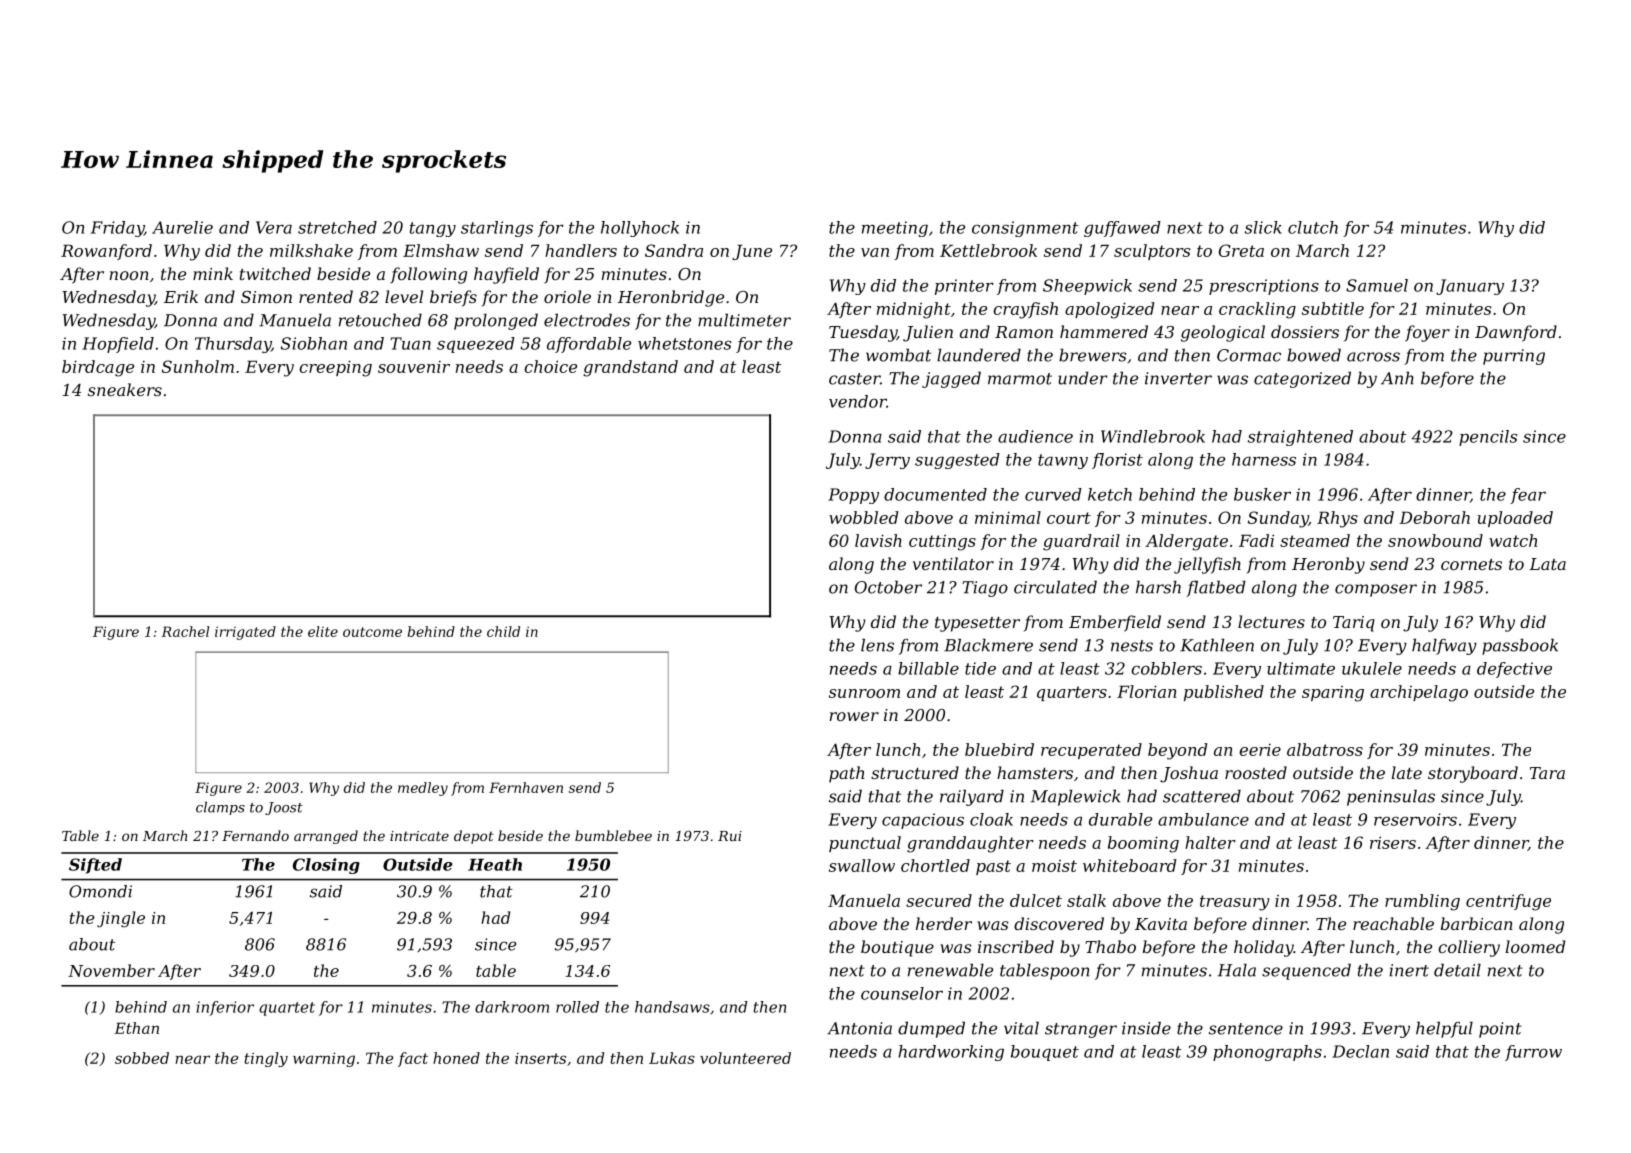 The height and width of the screenshot is (1153, 1631). What do you see at coordinates (1202, 796) in the screenshot?
I see `scattered` at bounding box center [1202, 796].
